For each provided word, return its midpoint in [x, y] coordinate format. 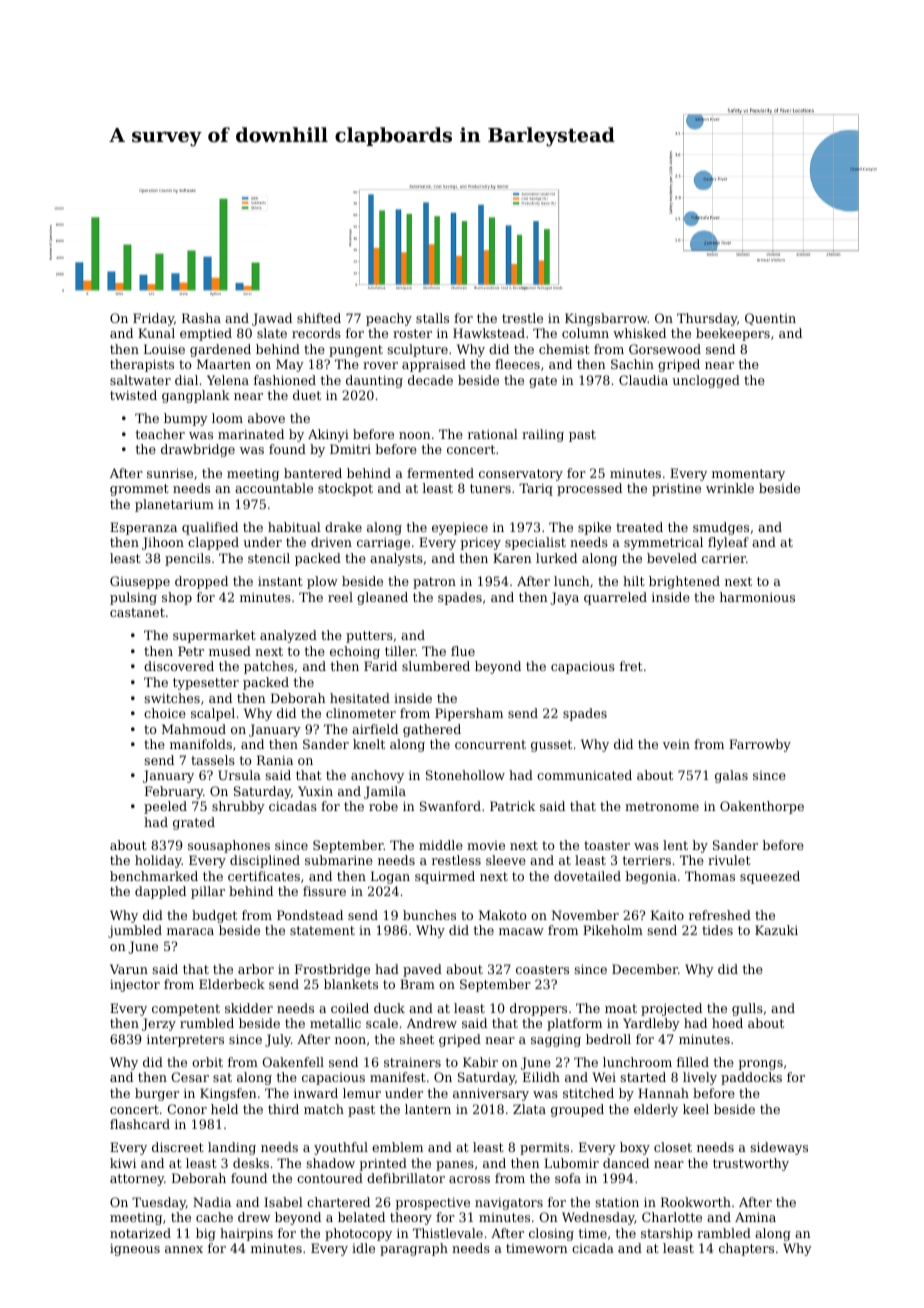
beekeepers [733, 334]
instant [280, 581]
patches [269, 667]
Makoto [503, 915]
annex [184, 1249]
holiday [158, 861]
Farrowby [760, 745]
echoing [355, 652]
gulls [747, 1009]
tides [717, 930]
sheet [417, 1039]
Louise [164, 349]
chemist [564, 349]
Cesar [190, 1077]
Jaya [564, 598]
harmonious [757, 597]
